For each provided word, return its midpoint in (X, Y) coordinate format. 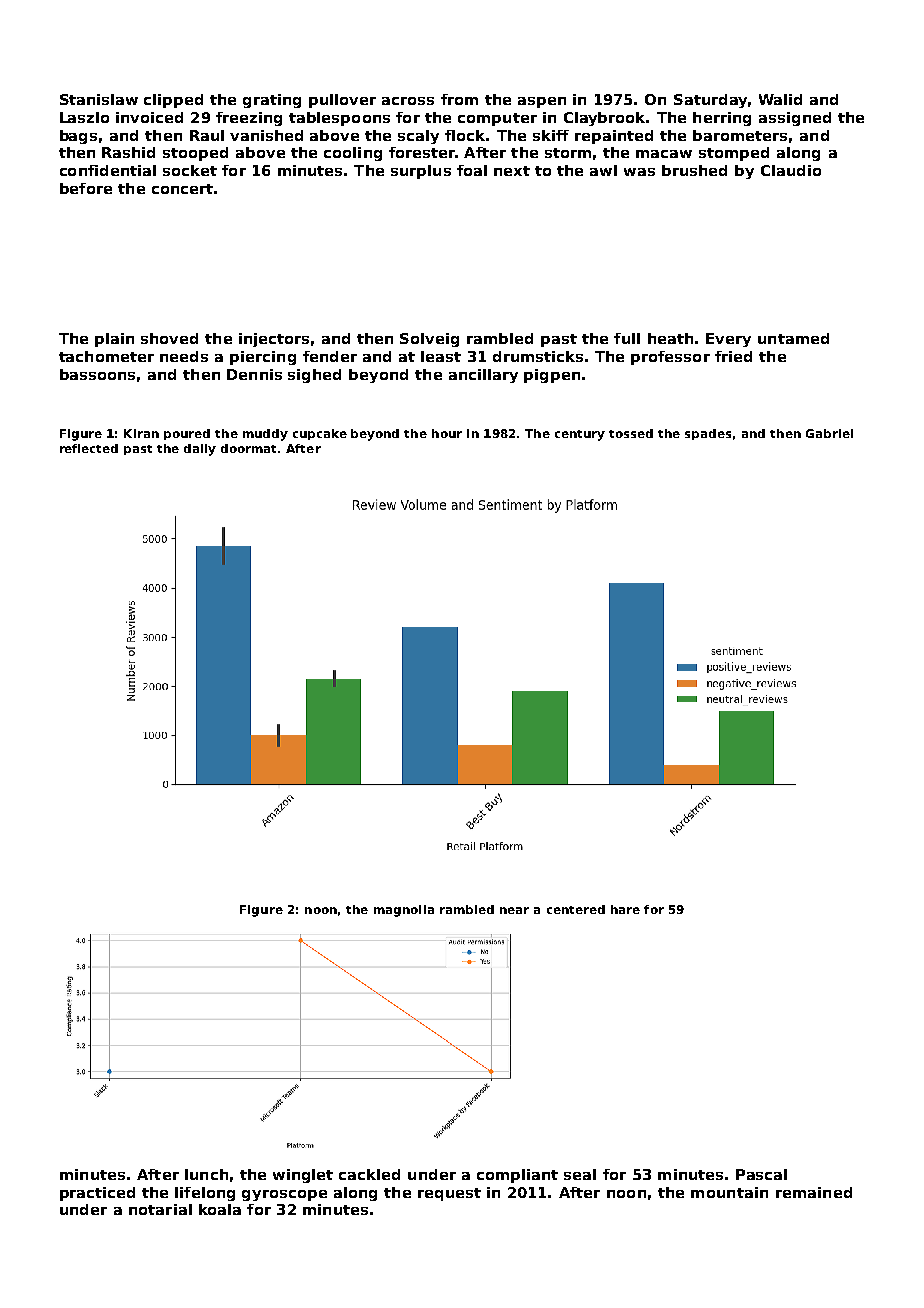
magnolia (404, 911)
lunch (206, 1174)
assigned (795, 119)
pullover (342, 101)
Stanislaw (99, 99)
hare (625, 909)
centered (576, 909)
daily (200, 450)
